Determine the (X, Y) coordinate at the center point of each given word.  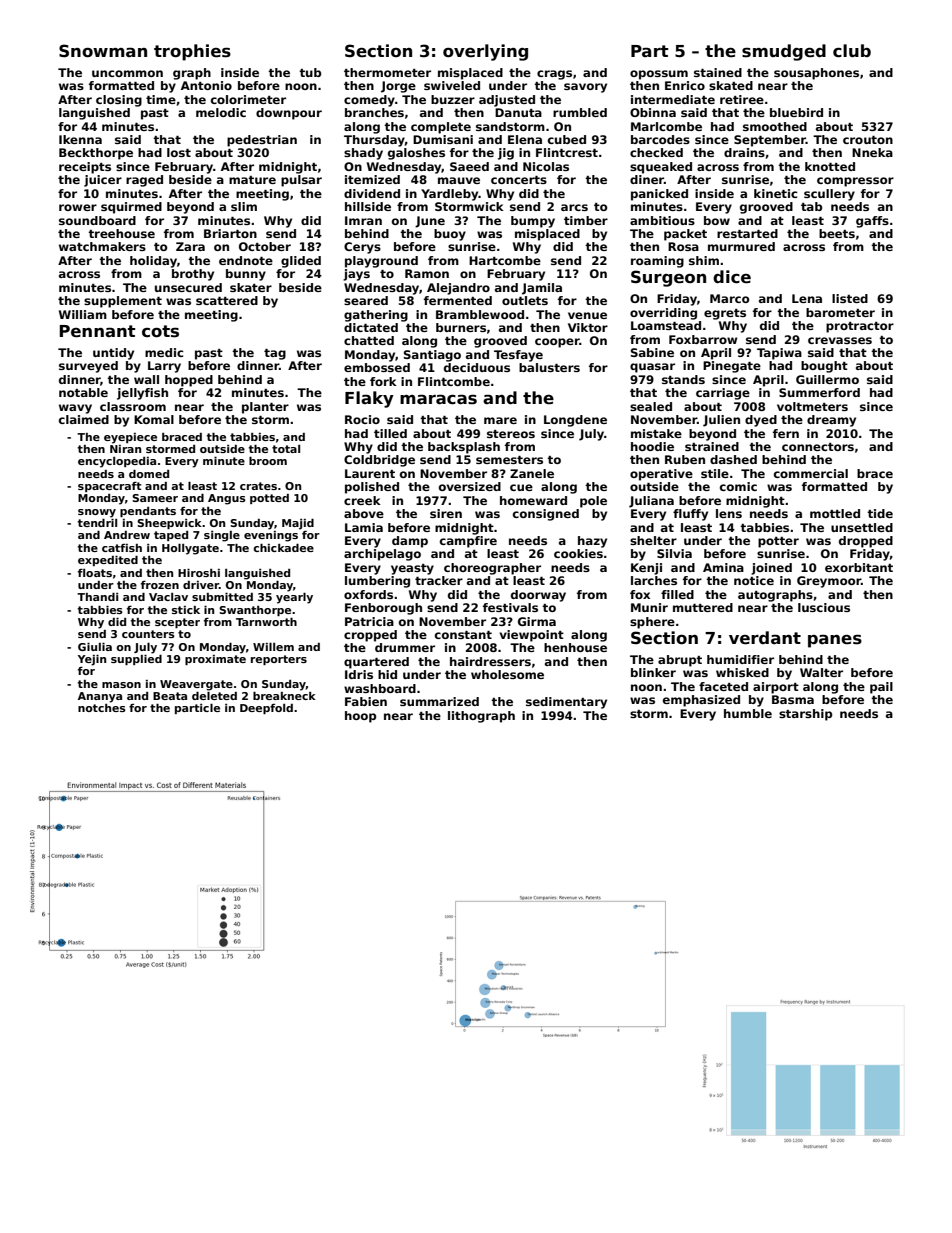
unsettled (862, 527)
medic (164, 352)
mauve (459, 180)
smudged (784, 52)
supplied (136, 660)
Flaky (369, 399)
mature (252, 180)
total (286, 449)
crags (554, 75)
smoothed (775, 126)
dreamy (831, 421)
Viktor (588, 327)
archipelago (382, 555)
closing (119, 101)
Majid (298, 524)
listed (850, 298)
